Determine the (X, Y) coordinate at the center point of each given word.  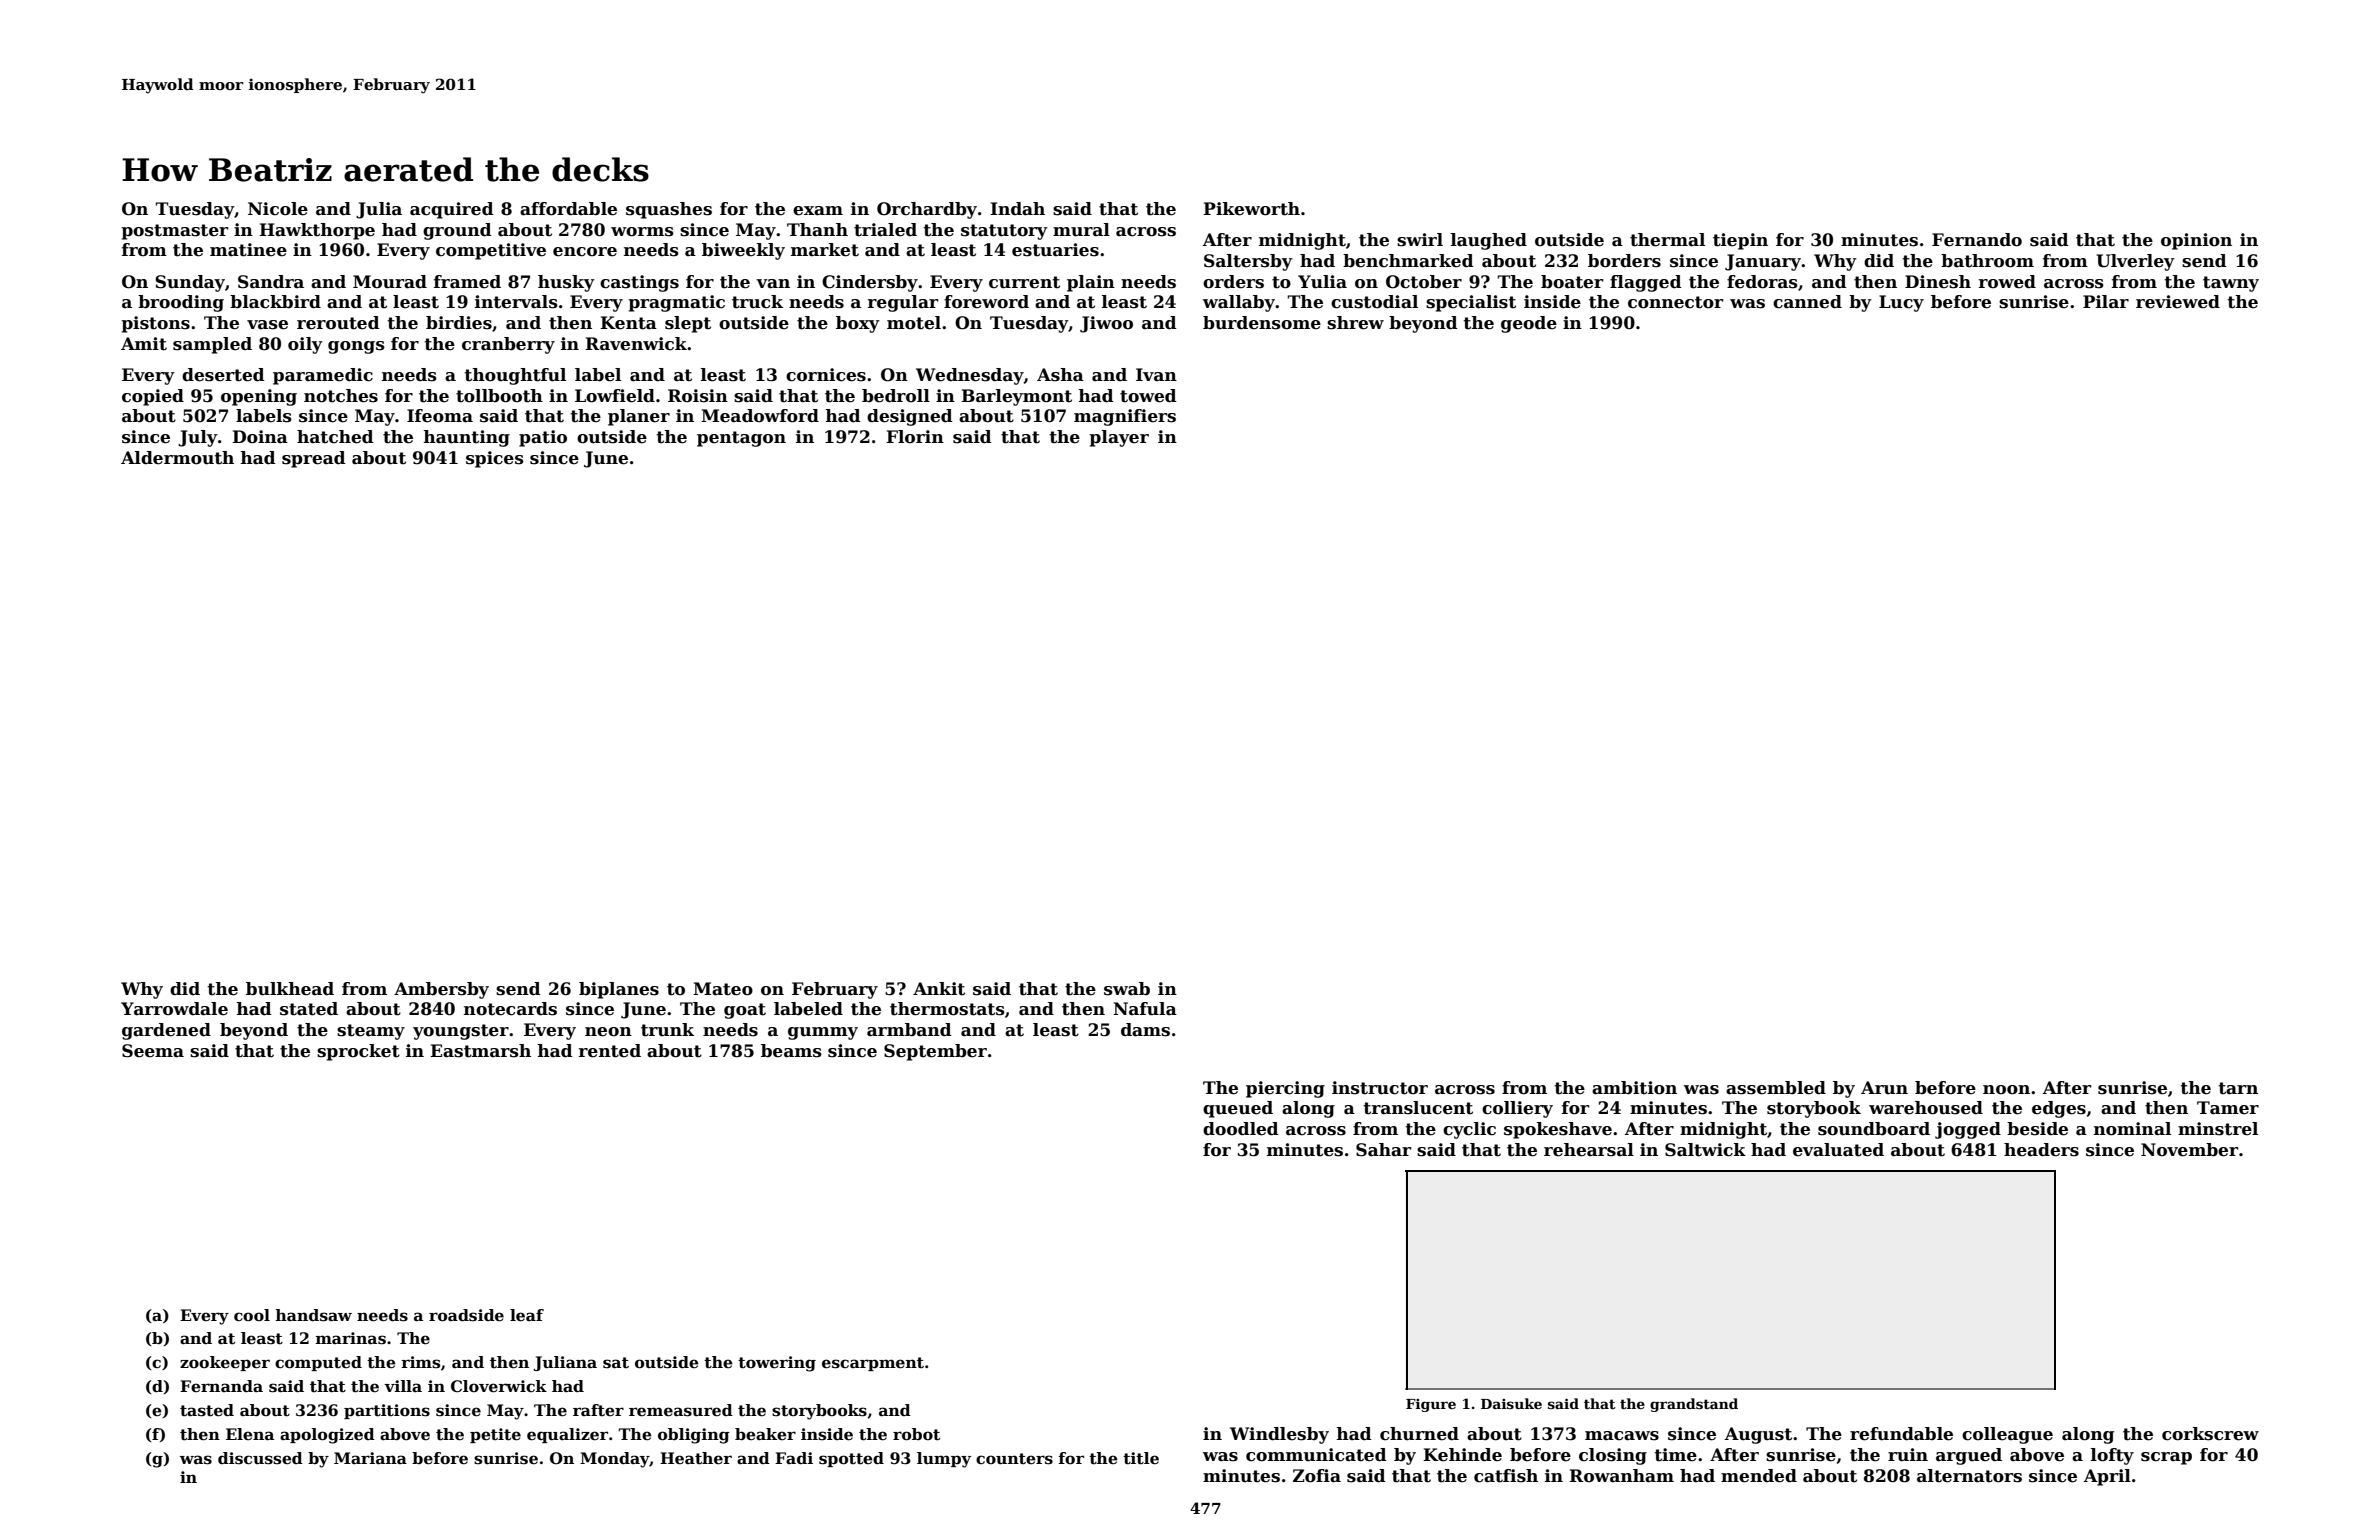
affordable (568, 209)
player (1119, 438)
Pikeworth (1251, 209)
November (2189, 1150)
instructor (1380, 1088)
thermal (1667, 240)
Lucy (1901, 303)
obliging (694, 1436)
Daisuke (1511, 1403)
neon (608, 1032)
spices (495, 459)
